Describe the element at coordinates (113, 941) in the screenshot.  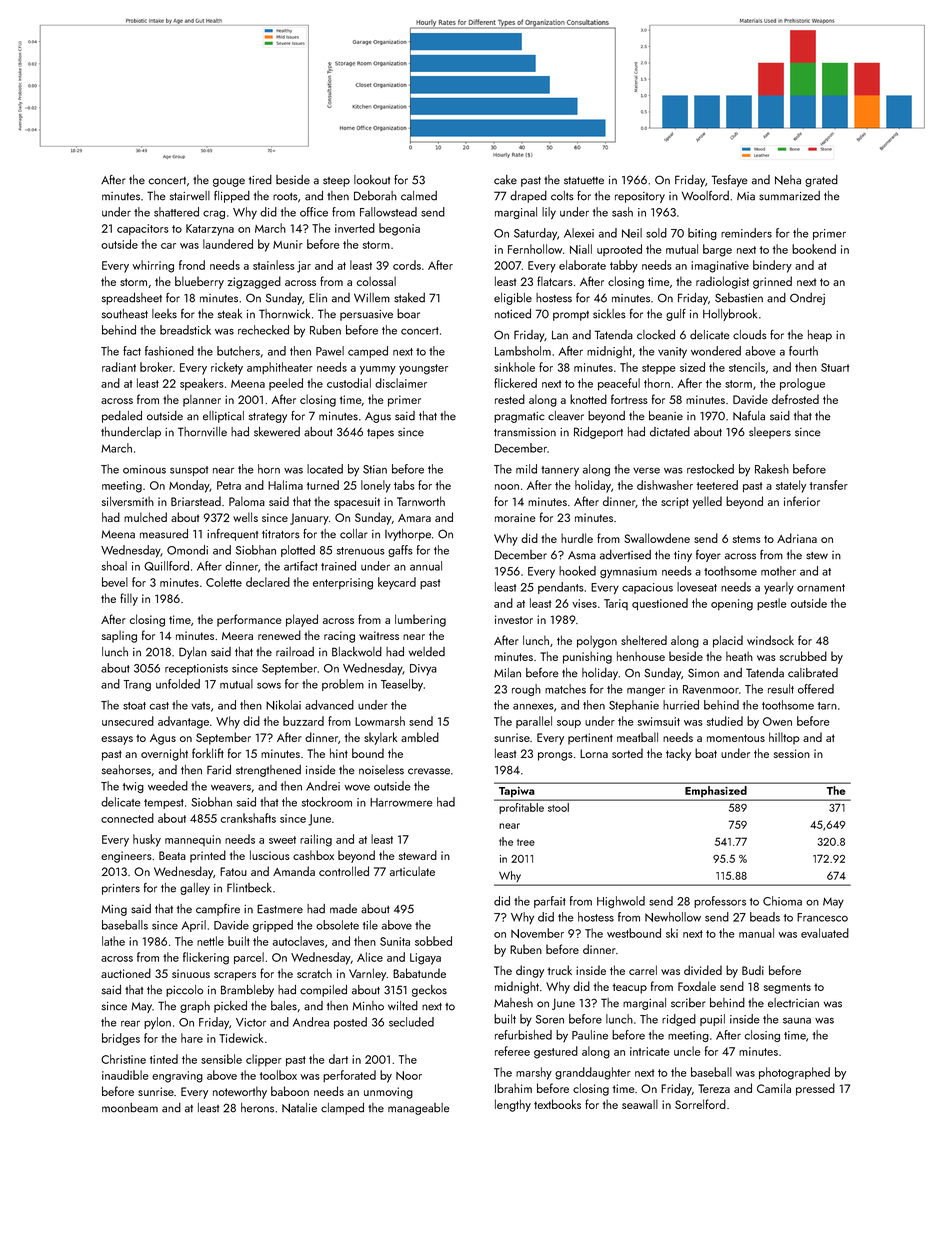
I see `lathe` at that location.
